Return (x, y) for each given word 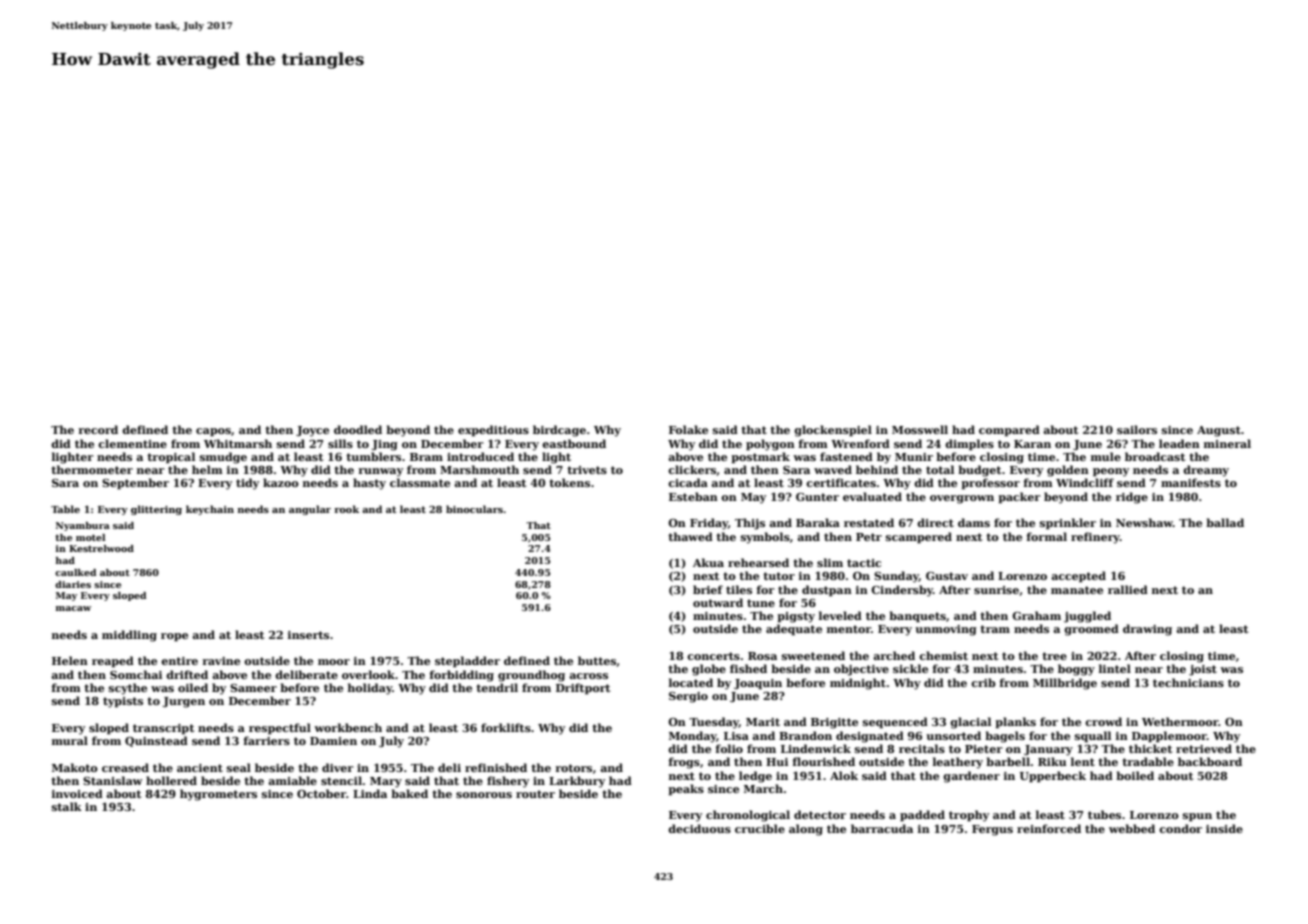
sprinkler (1068, 524)
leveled (840, 615)
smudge (223, 458)
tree (1054, 656)
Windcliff (1085, 482)
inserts (308, 635)
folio (729, 748)
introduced (480, 456)
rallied (1128, 589)
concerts (713, 656)
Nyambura (83, 526)
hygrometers (218, 795)
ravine (221, 661)
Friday (709, 524)
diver (338, 767)
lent (1083, 761)
